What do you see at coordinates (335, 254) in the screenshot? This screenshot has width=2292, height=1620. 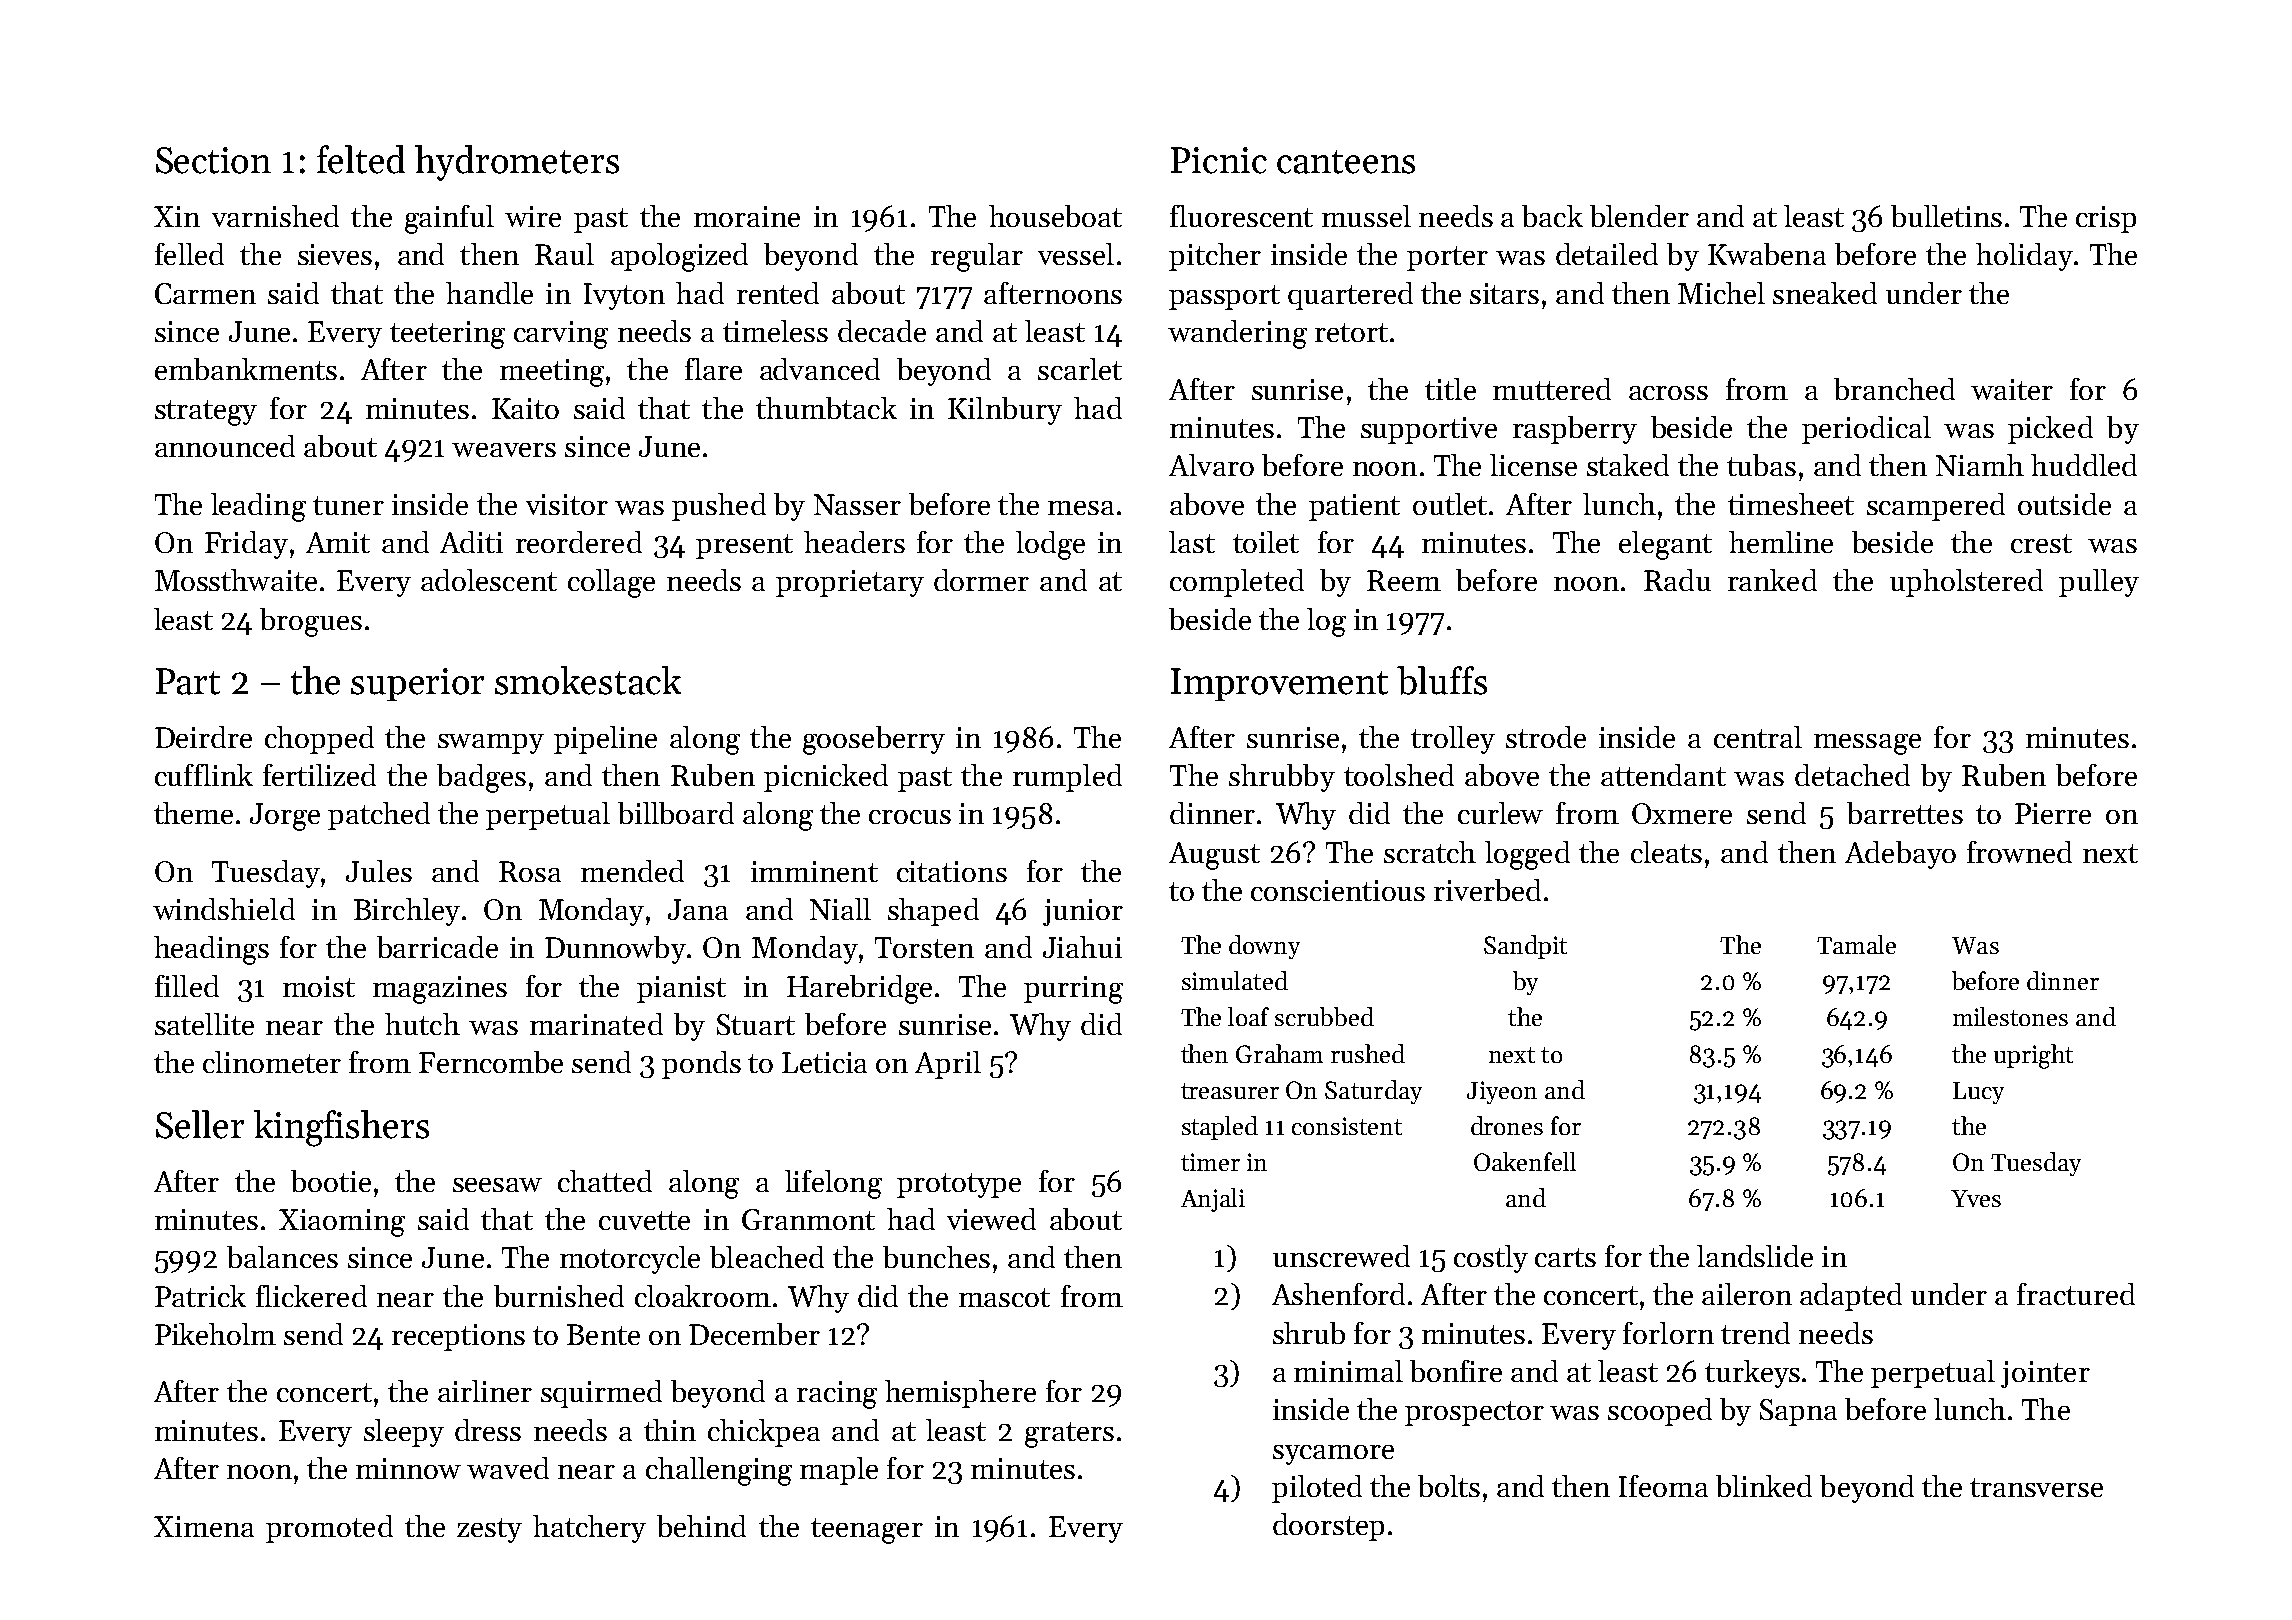 I see `sieves` at bounding box center [335, 254].
